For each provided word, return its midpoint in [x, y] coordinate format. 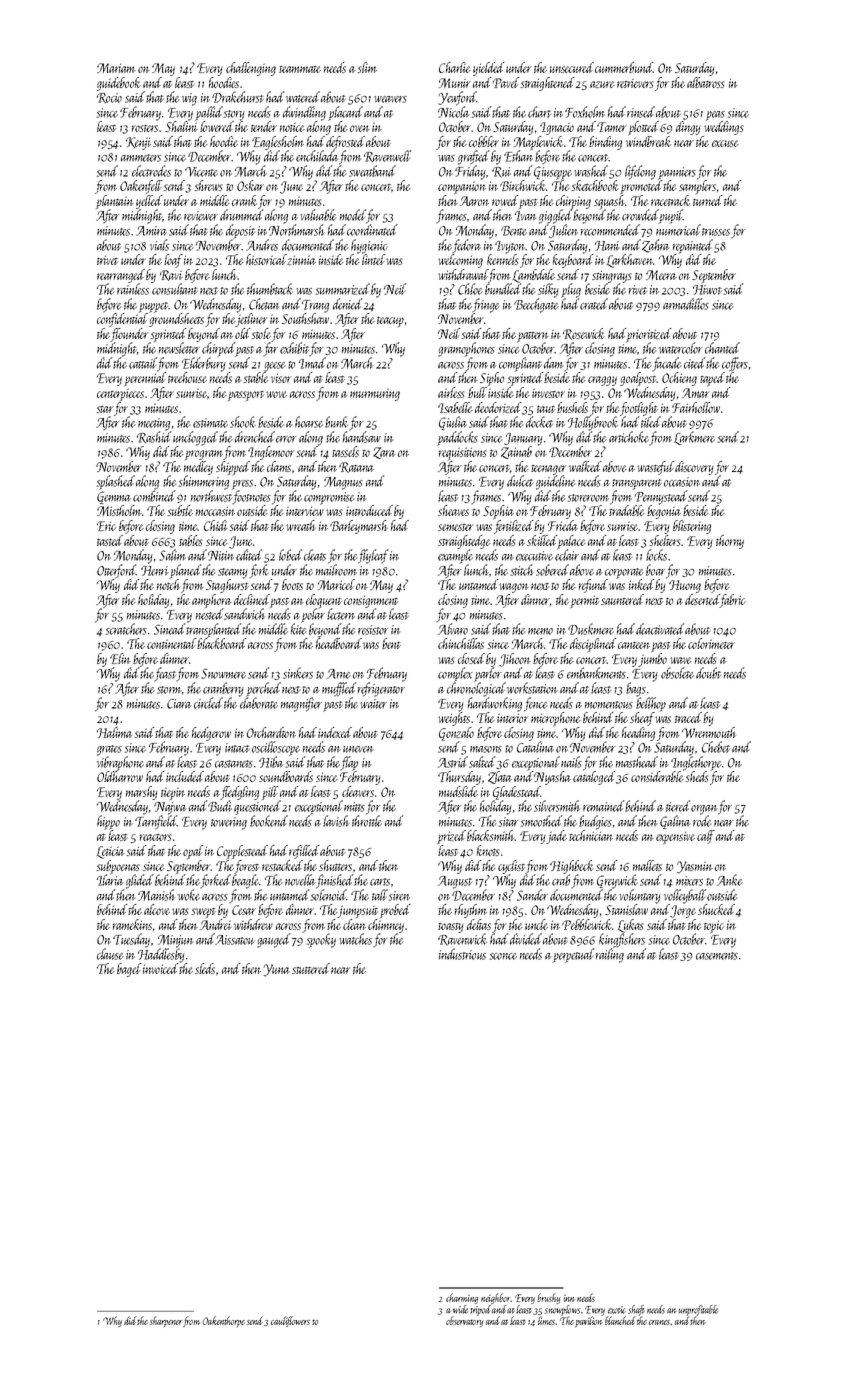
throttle [367, 821]
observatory [465, 1321]
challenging [251, 69]
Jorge [683, 911]
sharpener [166, 1321]
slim [367, 67]
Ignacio [557, 128]
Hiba [271, 762]
